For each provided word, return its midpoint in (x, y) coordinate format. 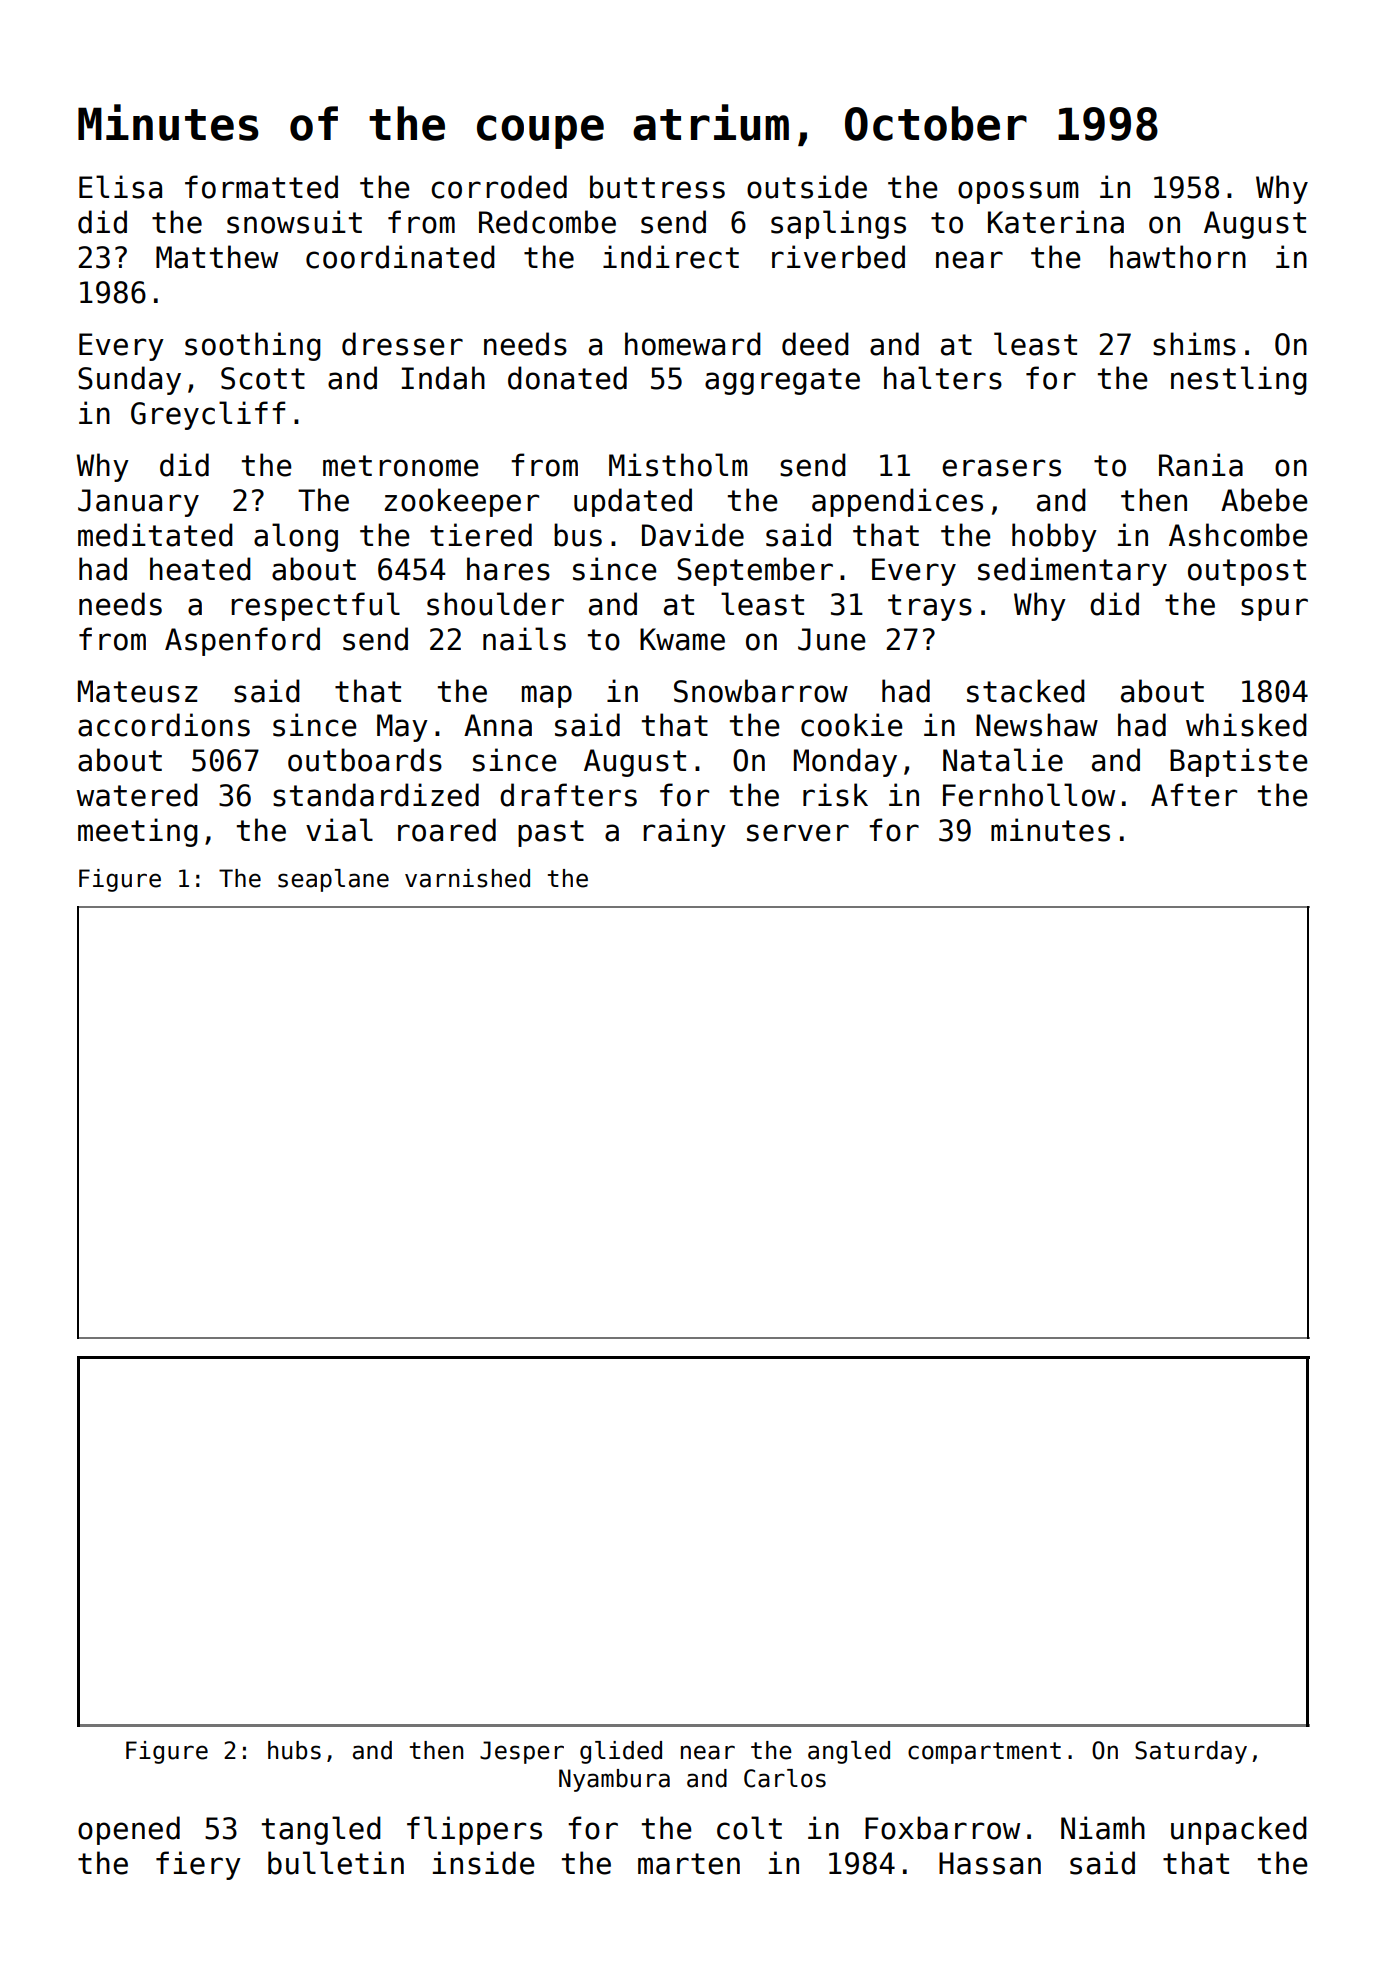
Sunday (129, 380)
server (798, 833)
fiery (198, 1865)
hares (508, 569)
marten (689, 1864)
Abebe (1264, 500)
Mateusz (137, 691)
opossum (1018, 192)
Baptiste (1239, 762)
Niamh (1103, 1828)
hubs (294, 1750)
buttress (657, 187)
